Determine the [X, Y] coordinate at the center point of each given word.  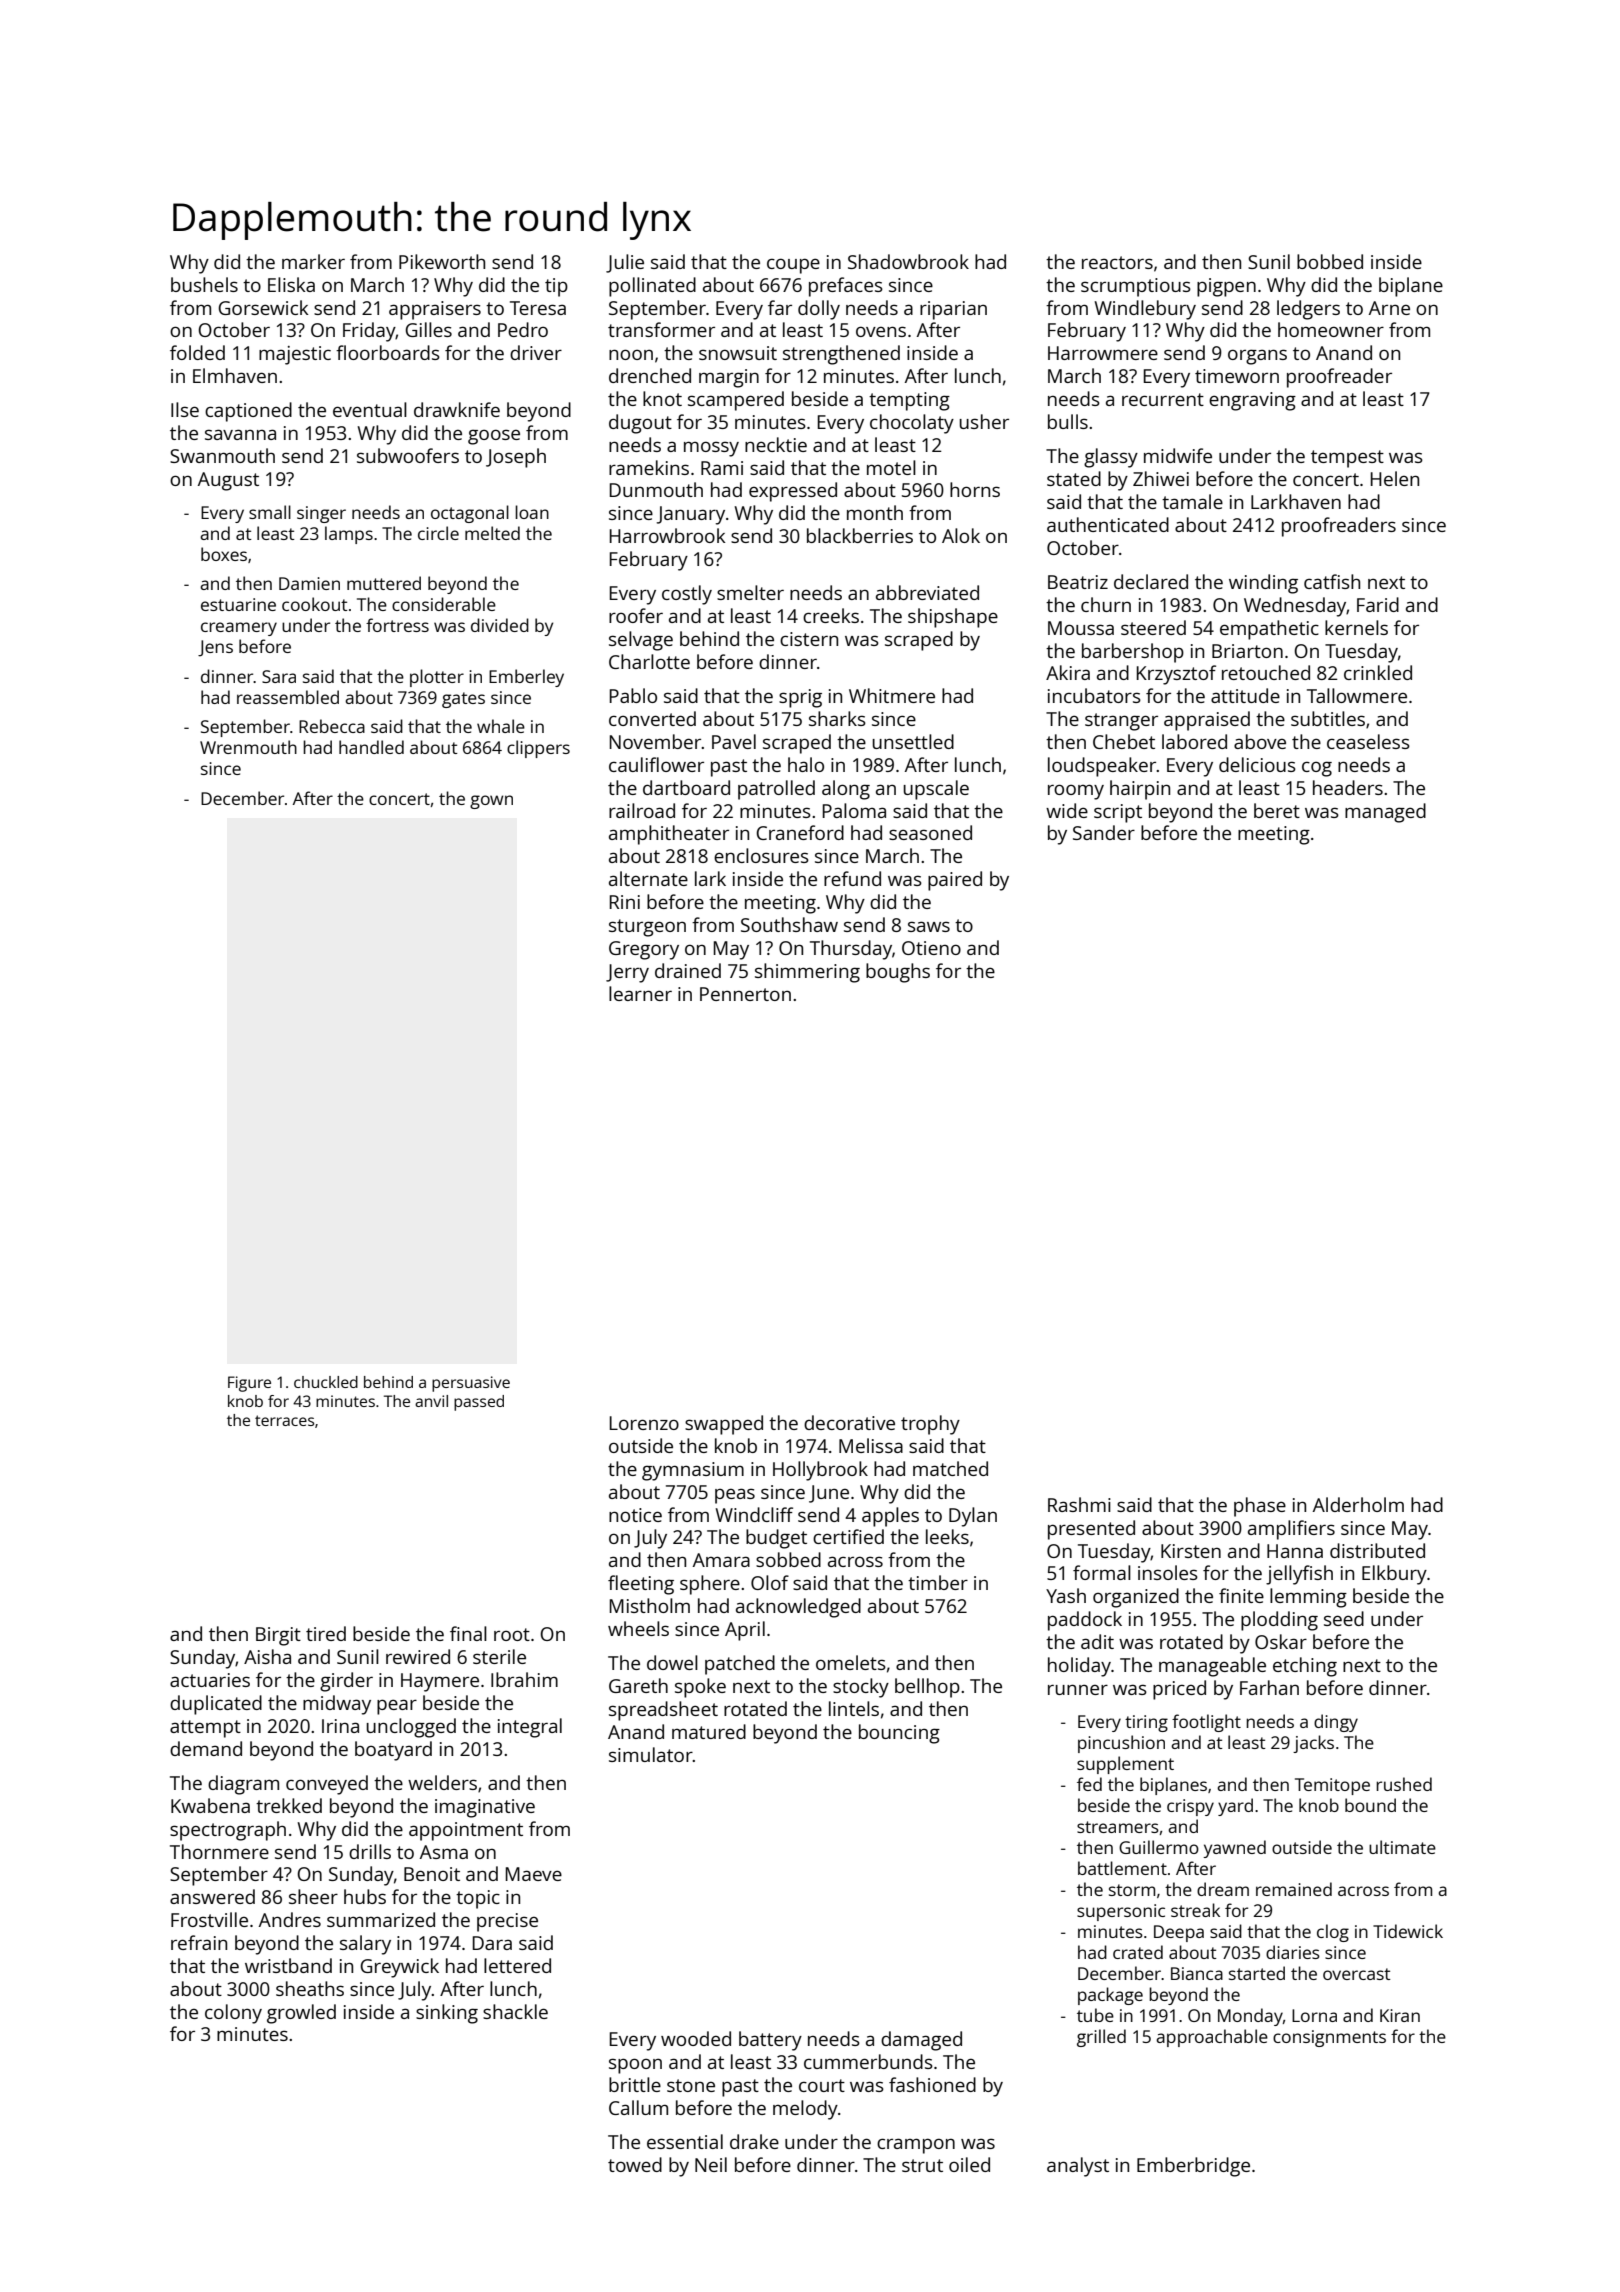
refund [852, 878]
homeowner [1331, 329]
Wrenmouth [248, 747]
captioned [248, 412]
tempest [1347, 459]
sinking [447, 2014]
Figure [249, 1384]
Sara [279, 676]
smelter [750, 592]
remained [1294, 1889]
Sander [1104, 832]
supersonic [1121, 1912]
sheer [313, 1896]
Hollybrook [820, 1471]
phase [1260, 1507]
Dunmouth [656, 489]
